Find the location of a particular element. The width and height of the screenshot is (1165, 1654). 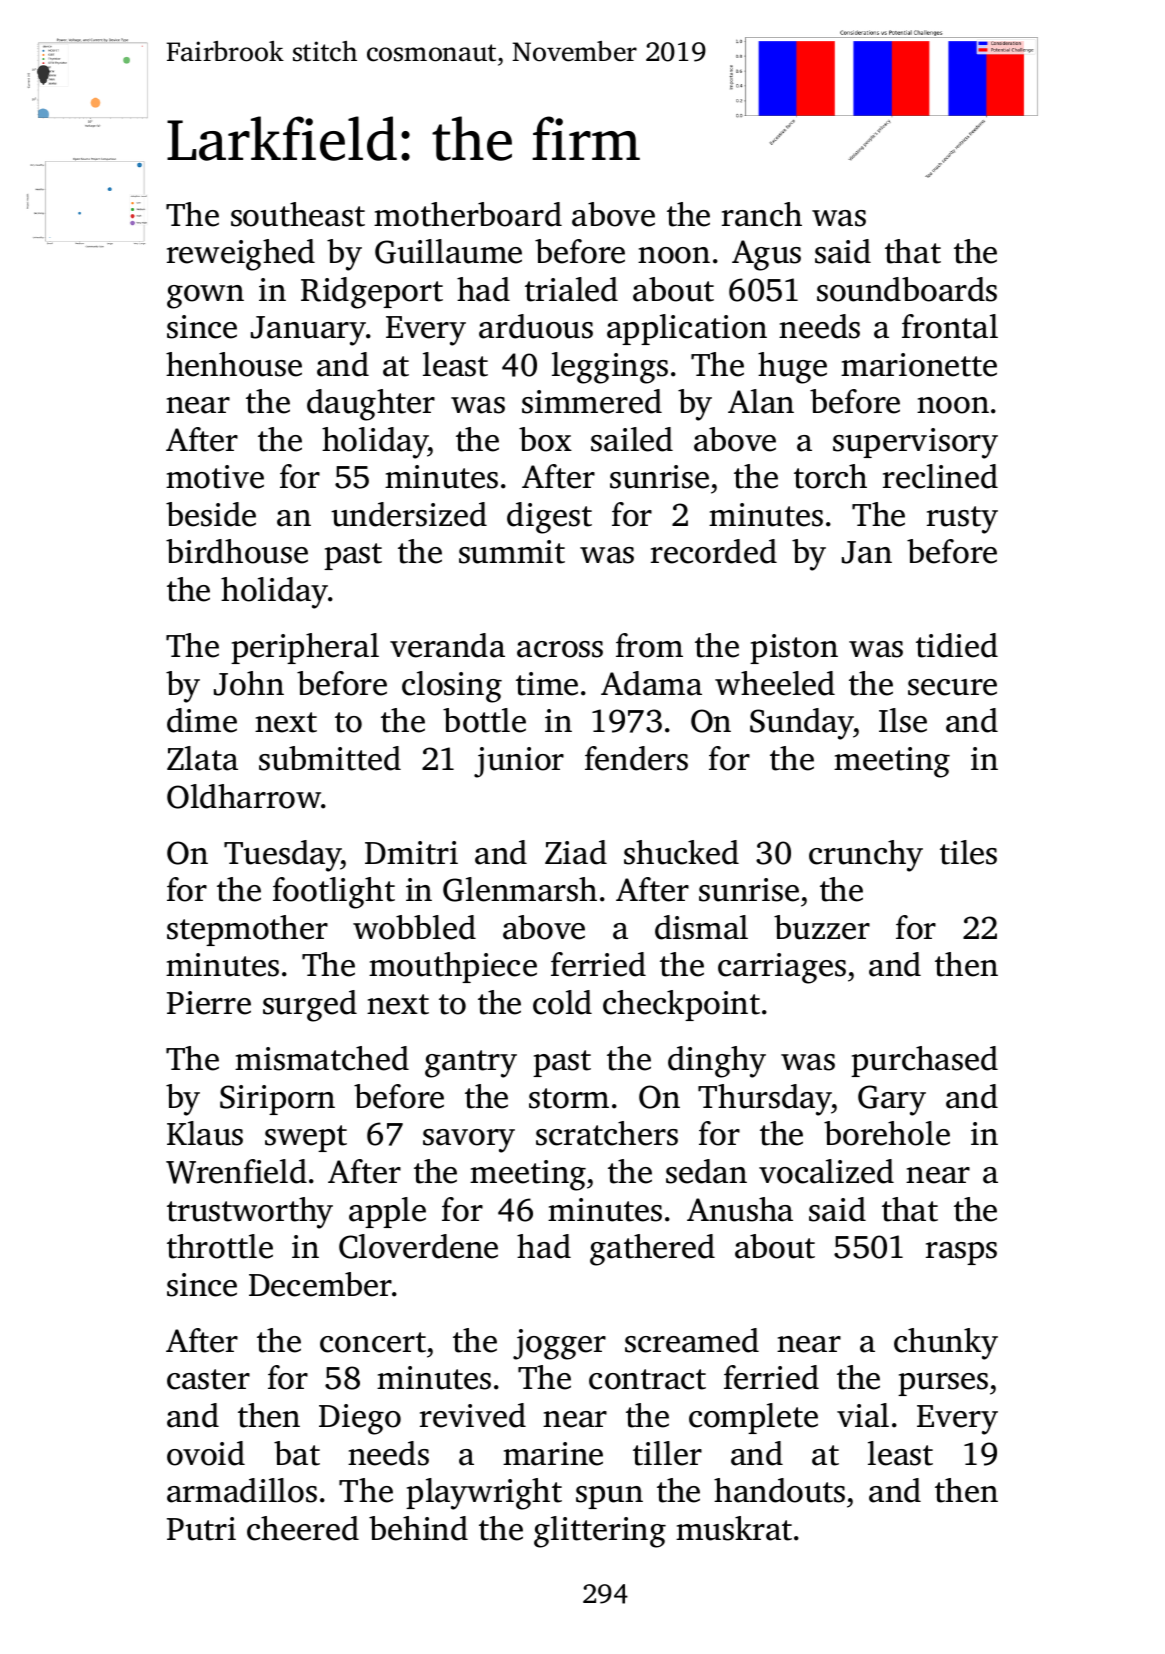

ranch is located at coordinates (762, 214).
